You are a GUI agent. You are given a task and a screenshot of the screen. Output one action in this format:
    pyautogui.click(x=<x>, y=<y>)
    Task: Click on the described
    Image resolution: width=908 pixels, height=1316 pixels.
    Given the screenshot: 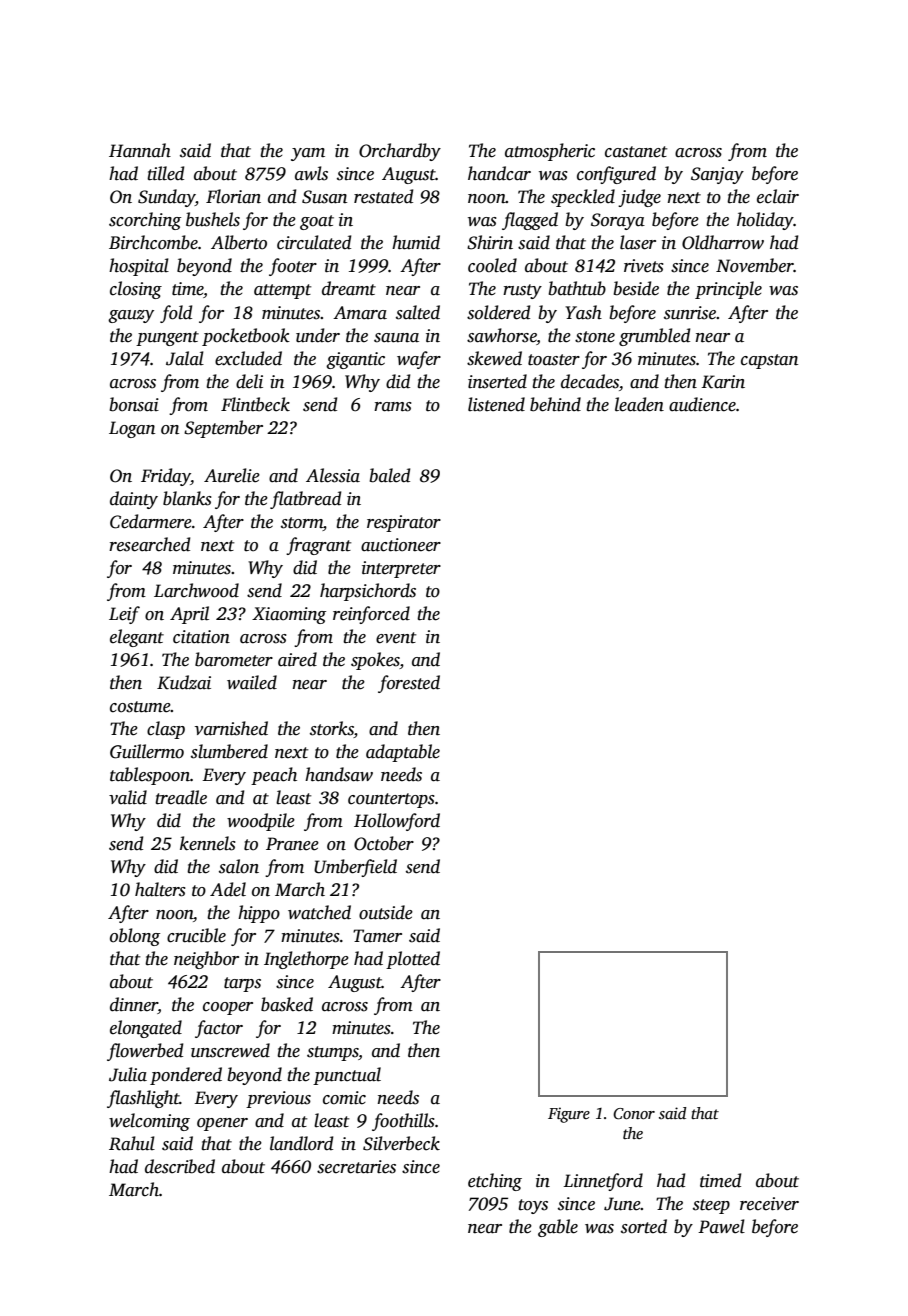 What is the action you would take?
    pyautogui.click(x=180, y=1166)
